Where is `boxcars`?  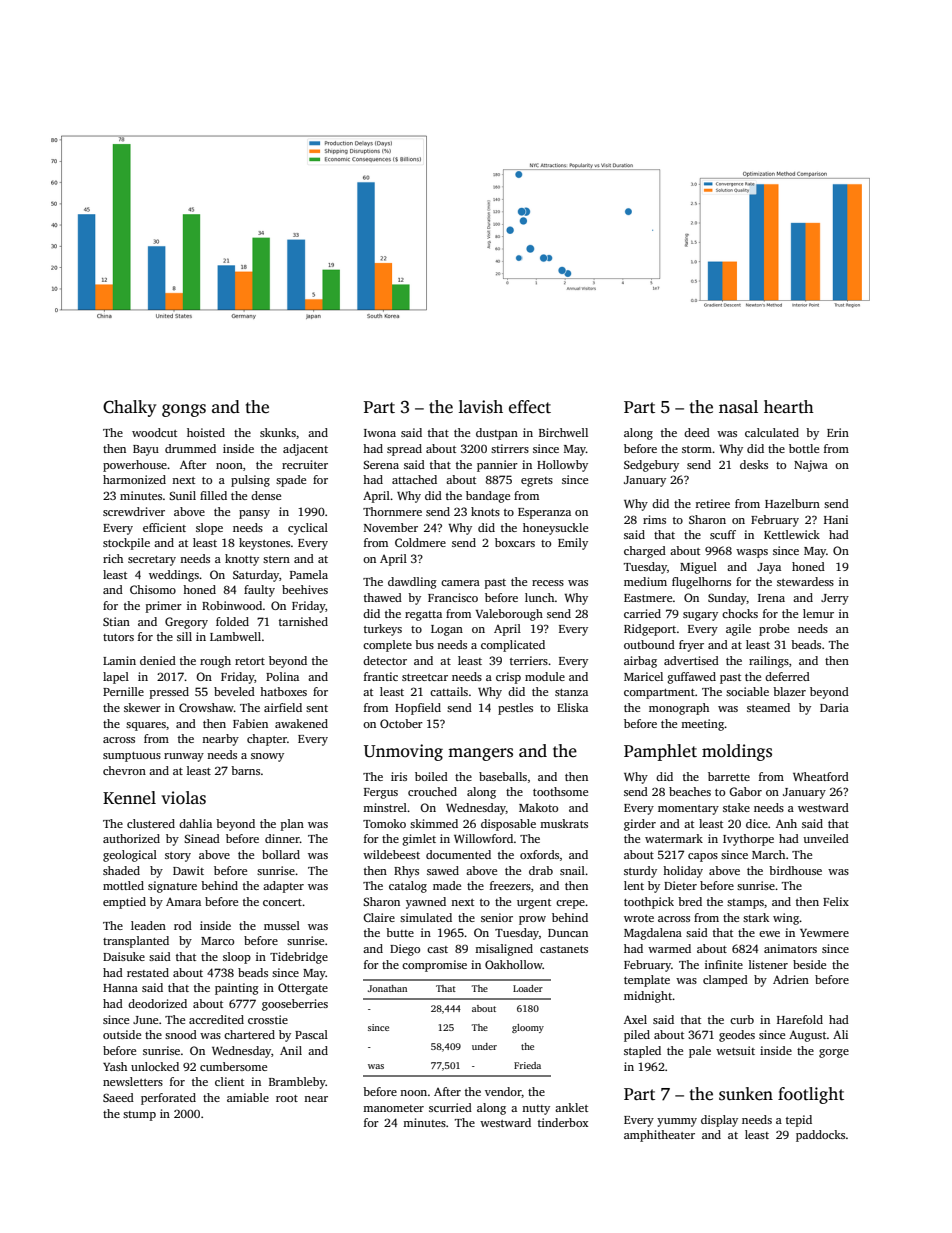
boxcars is located at coordinates (515, 542).
